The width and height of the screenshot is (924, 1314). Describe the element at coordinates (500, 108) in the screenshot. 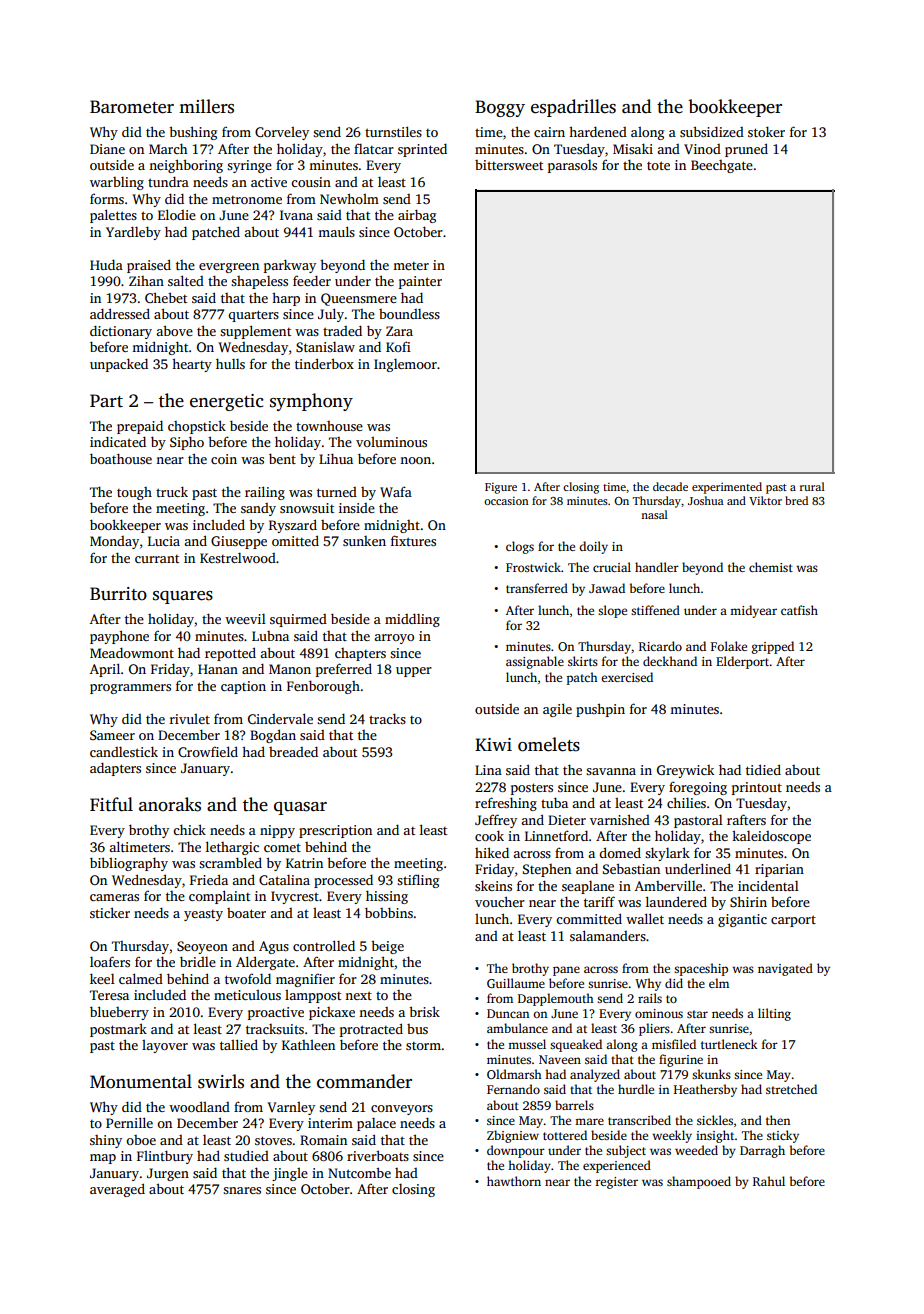

I see `Boggy` at that location.
